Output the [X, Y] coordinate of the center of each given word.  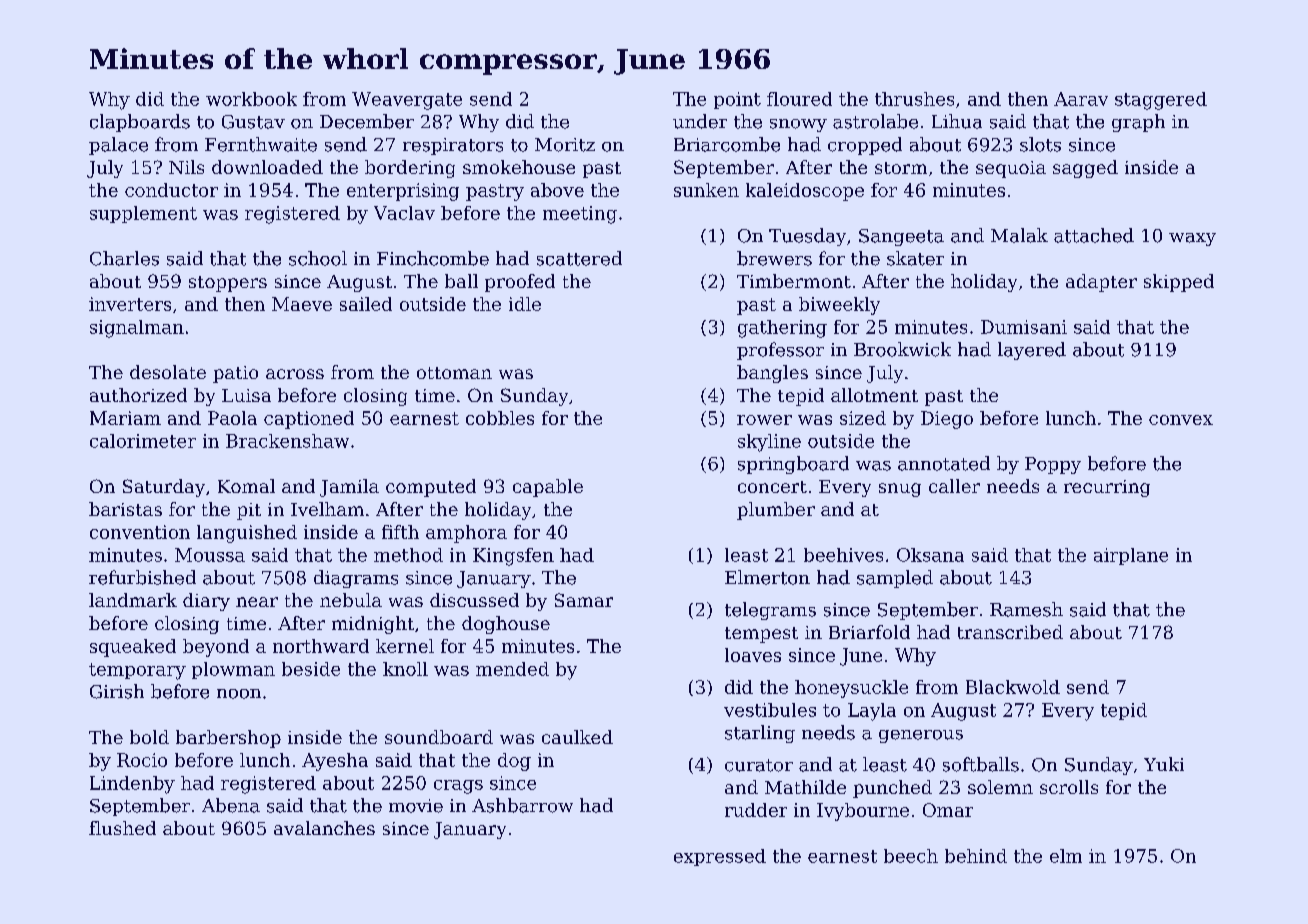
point [737, 100]
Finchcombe [433, 258]
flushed [122, 828]
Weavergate [407, 101]
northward [321, 646]
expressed [720, 857]
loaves [753, 655]
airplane [1131, 556]
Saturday [164, 488]
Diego [947, 420]
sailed [366, 304]
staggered [1161, 101]
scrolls [1069, 787]
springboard [793, 465]
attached [1094, 235]
